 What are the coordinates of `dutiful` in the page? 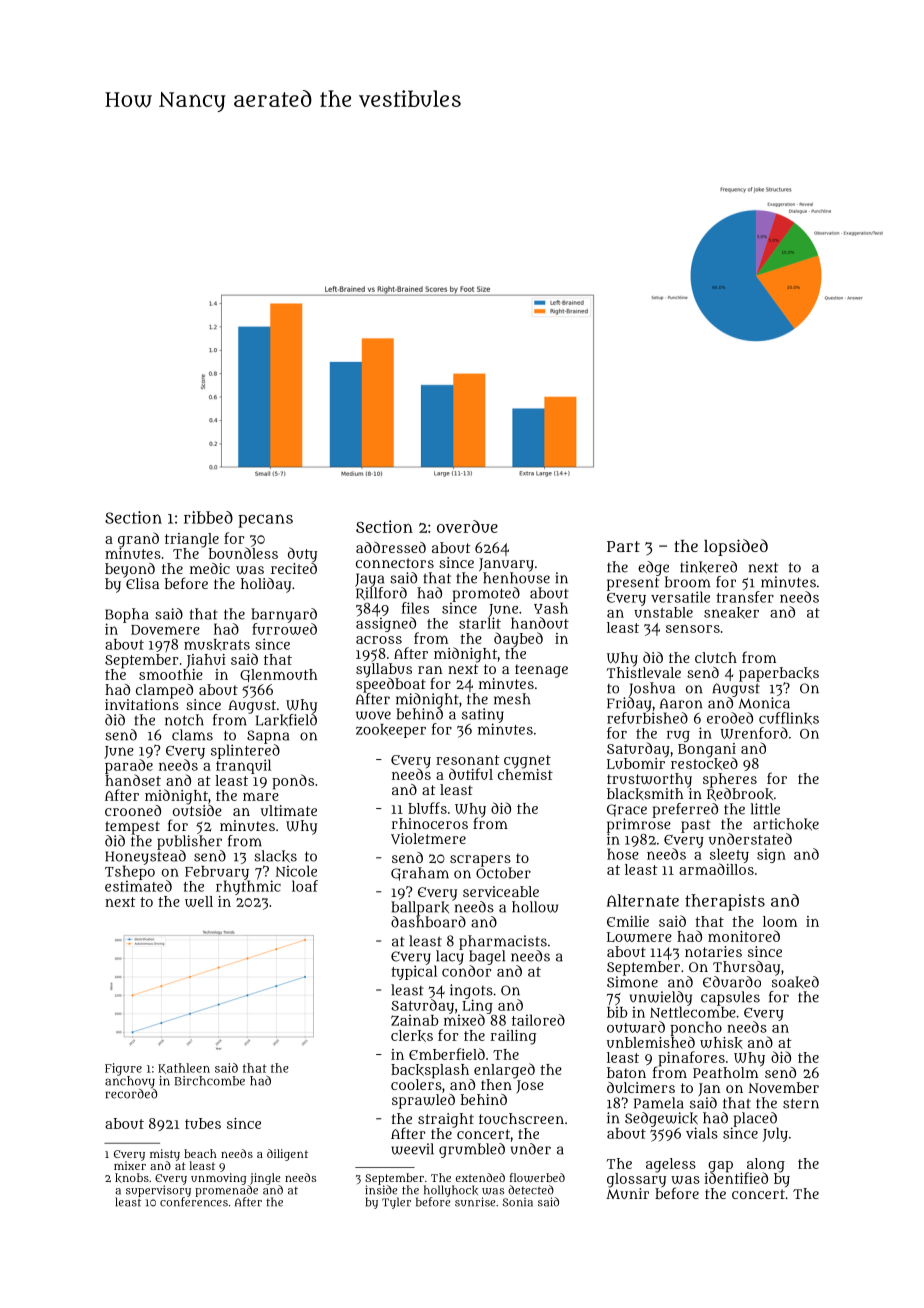 It's located at (471, 774).
